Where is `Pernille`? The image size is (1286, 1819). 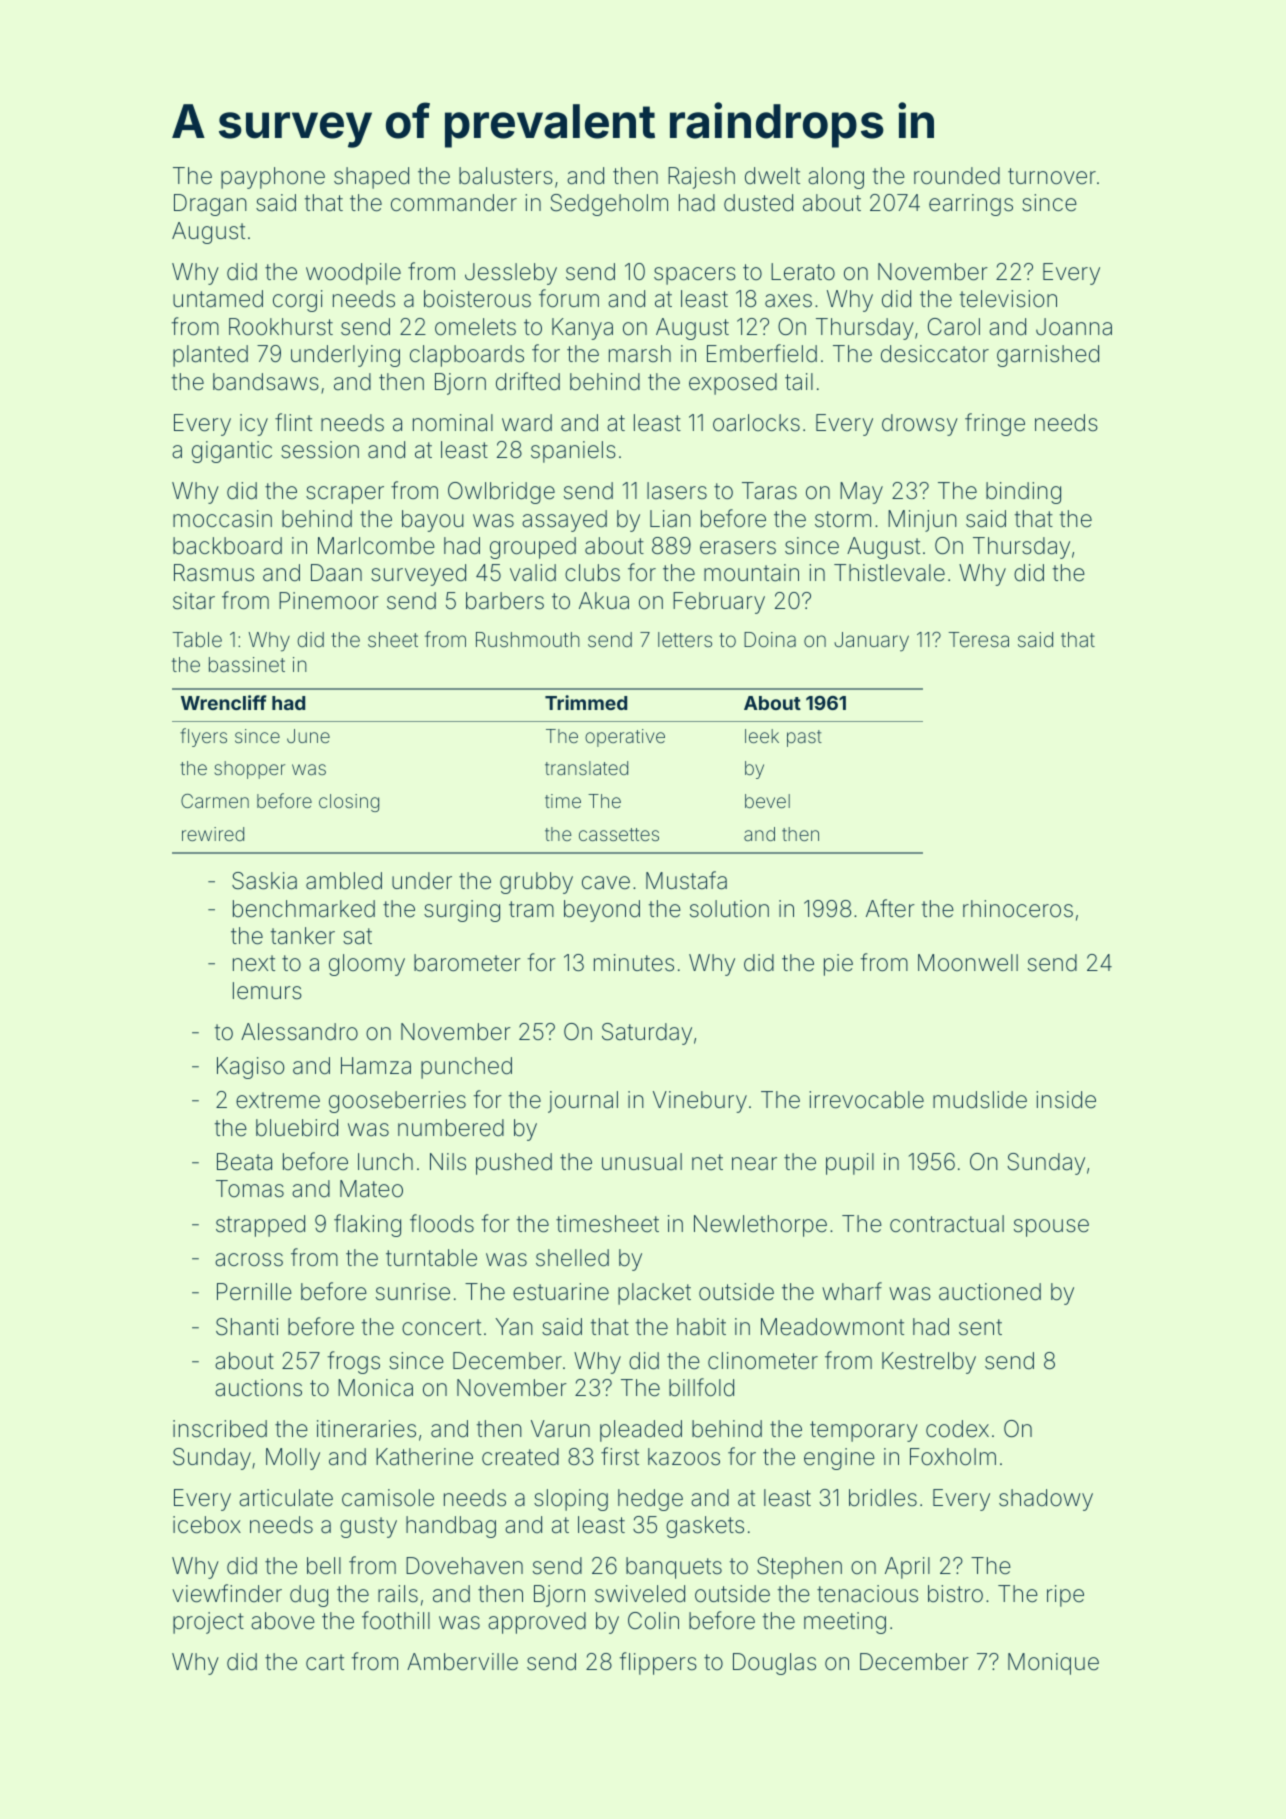
Pernille is located at coordinates (254, 1292).
